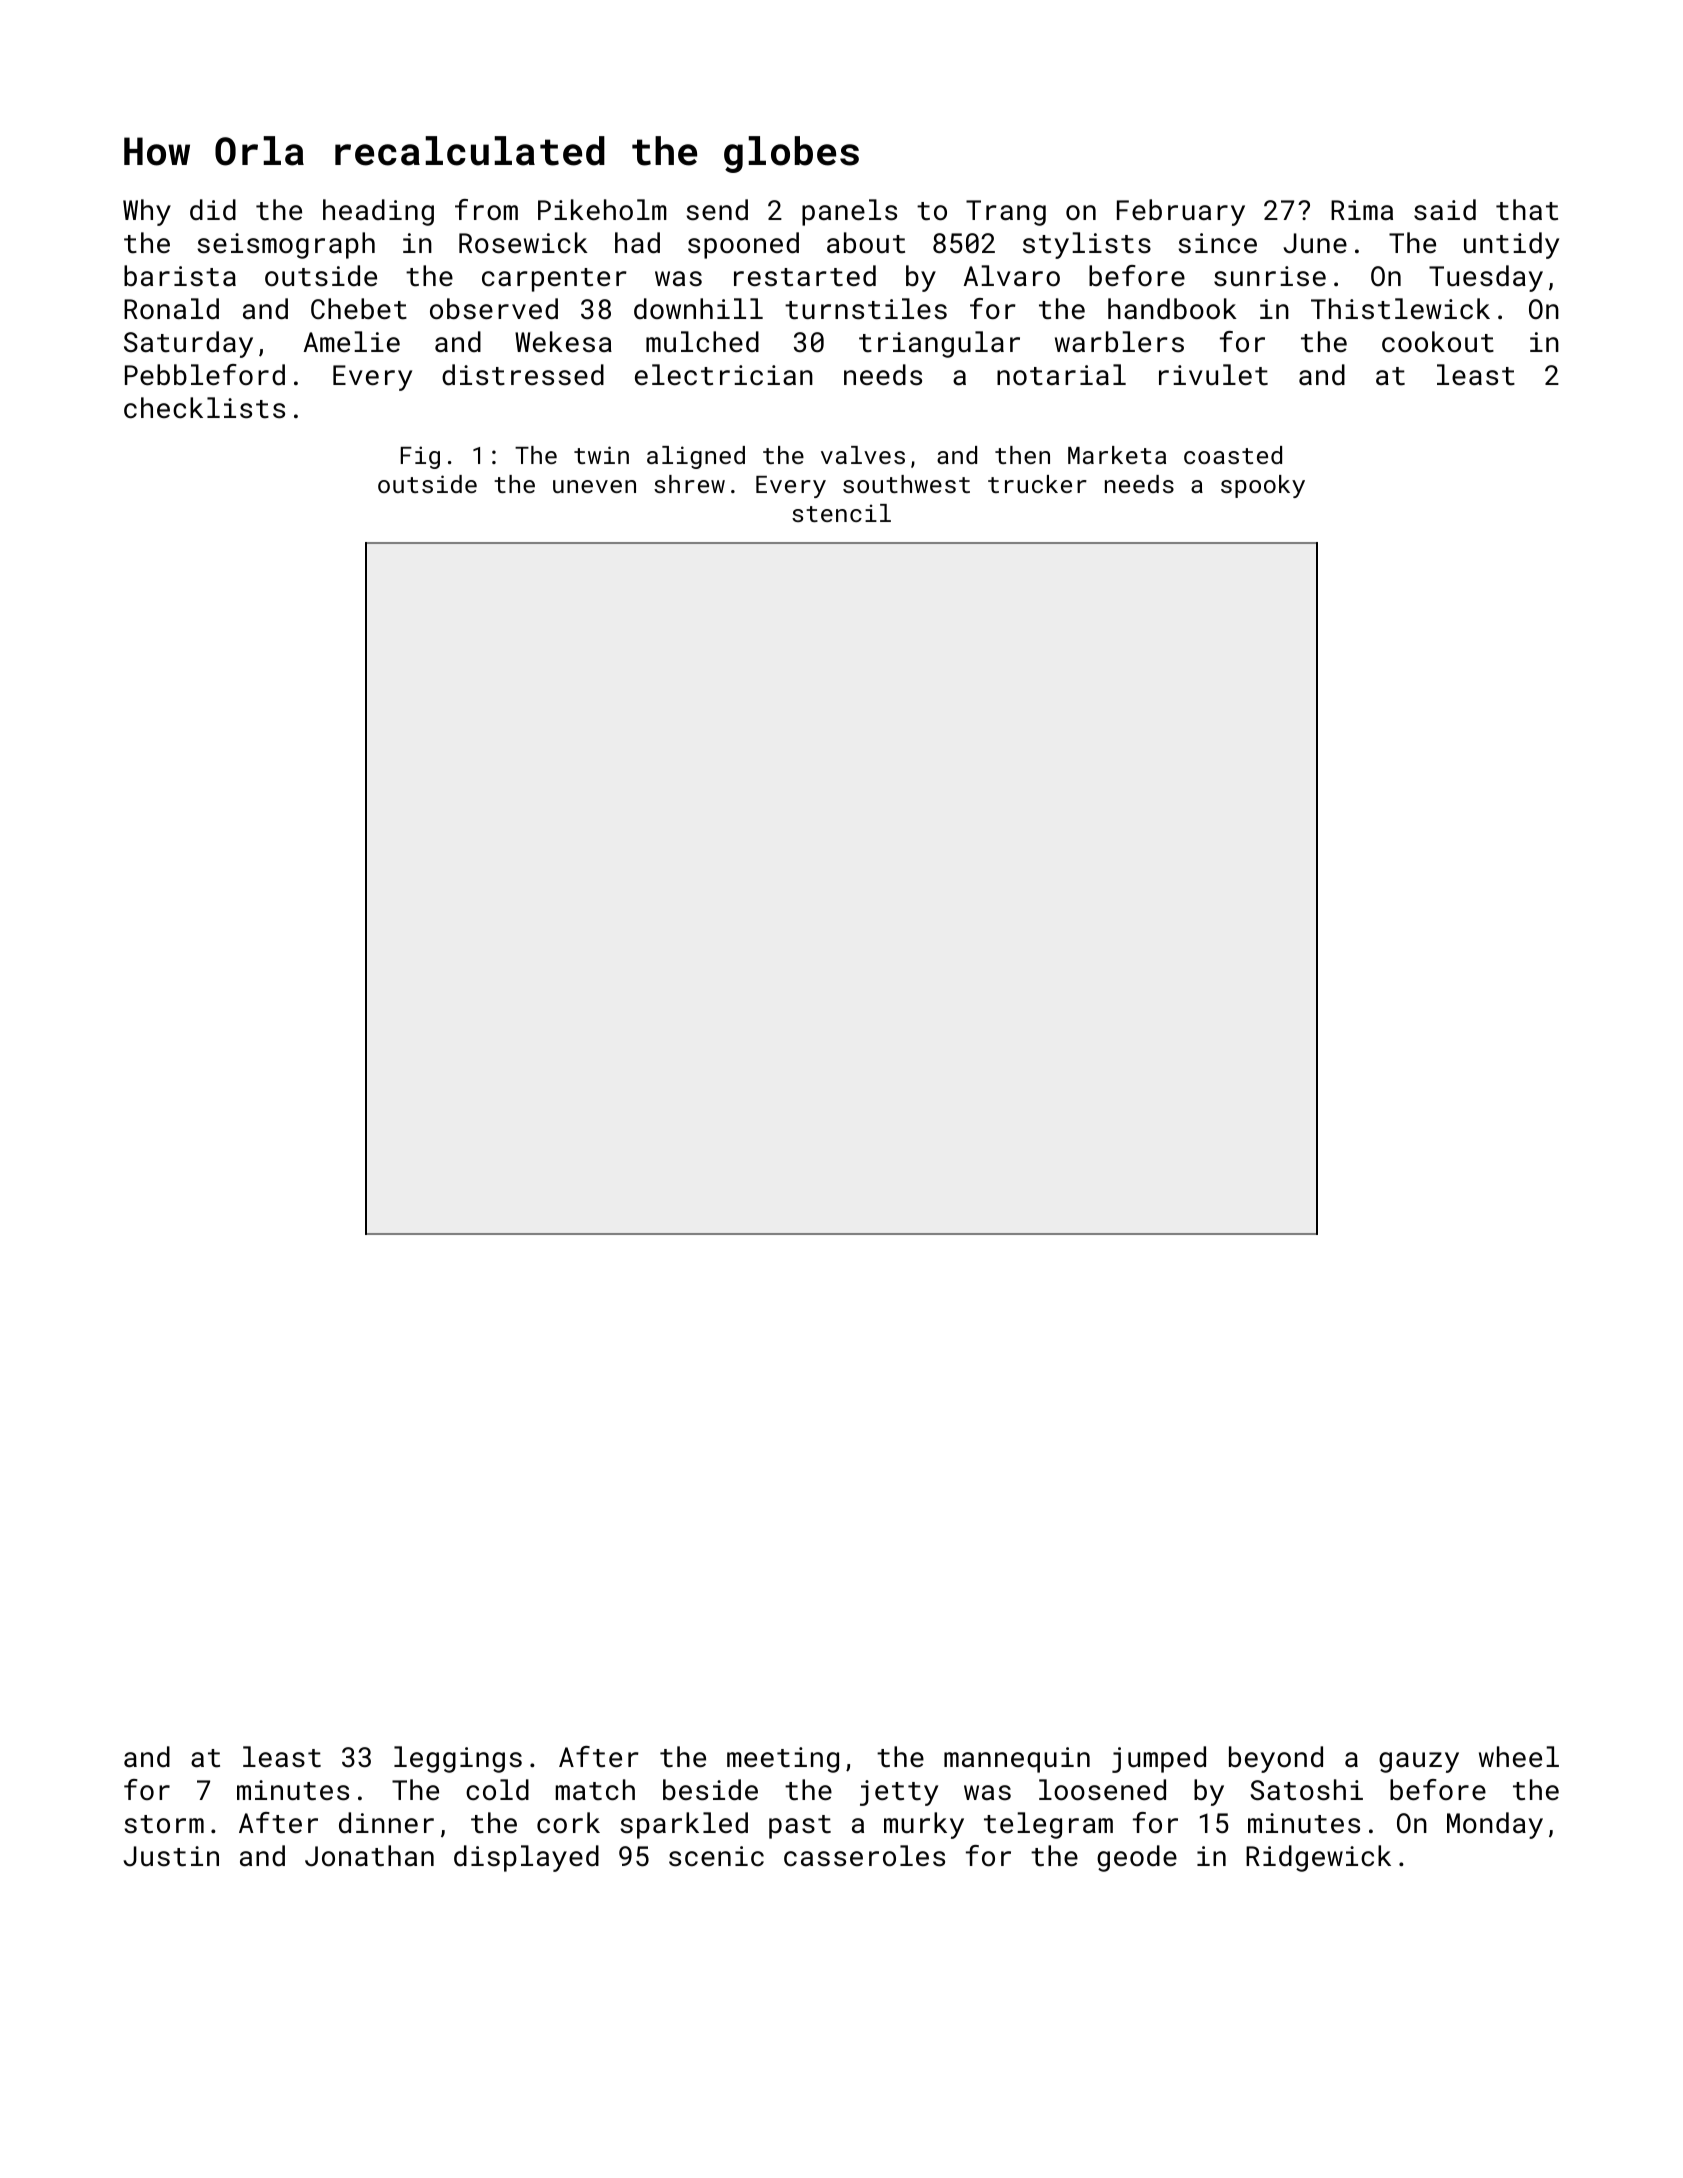  What do you see at coordinates (1181, 212) in the screenshot?
I see `February` at bounding box center [1181, 212].
